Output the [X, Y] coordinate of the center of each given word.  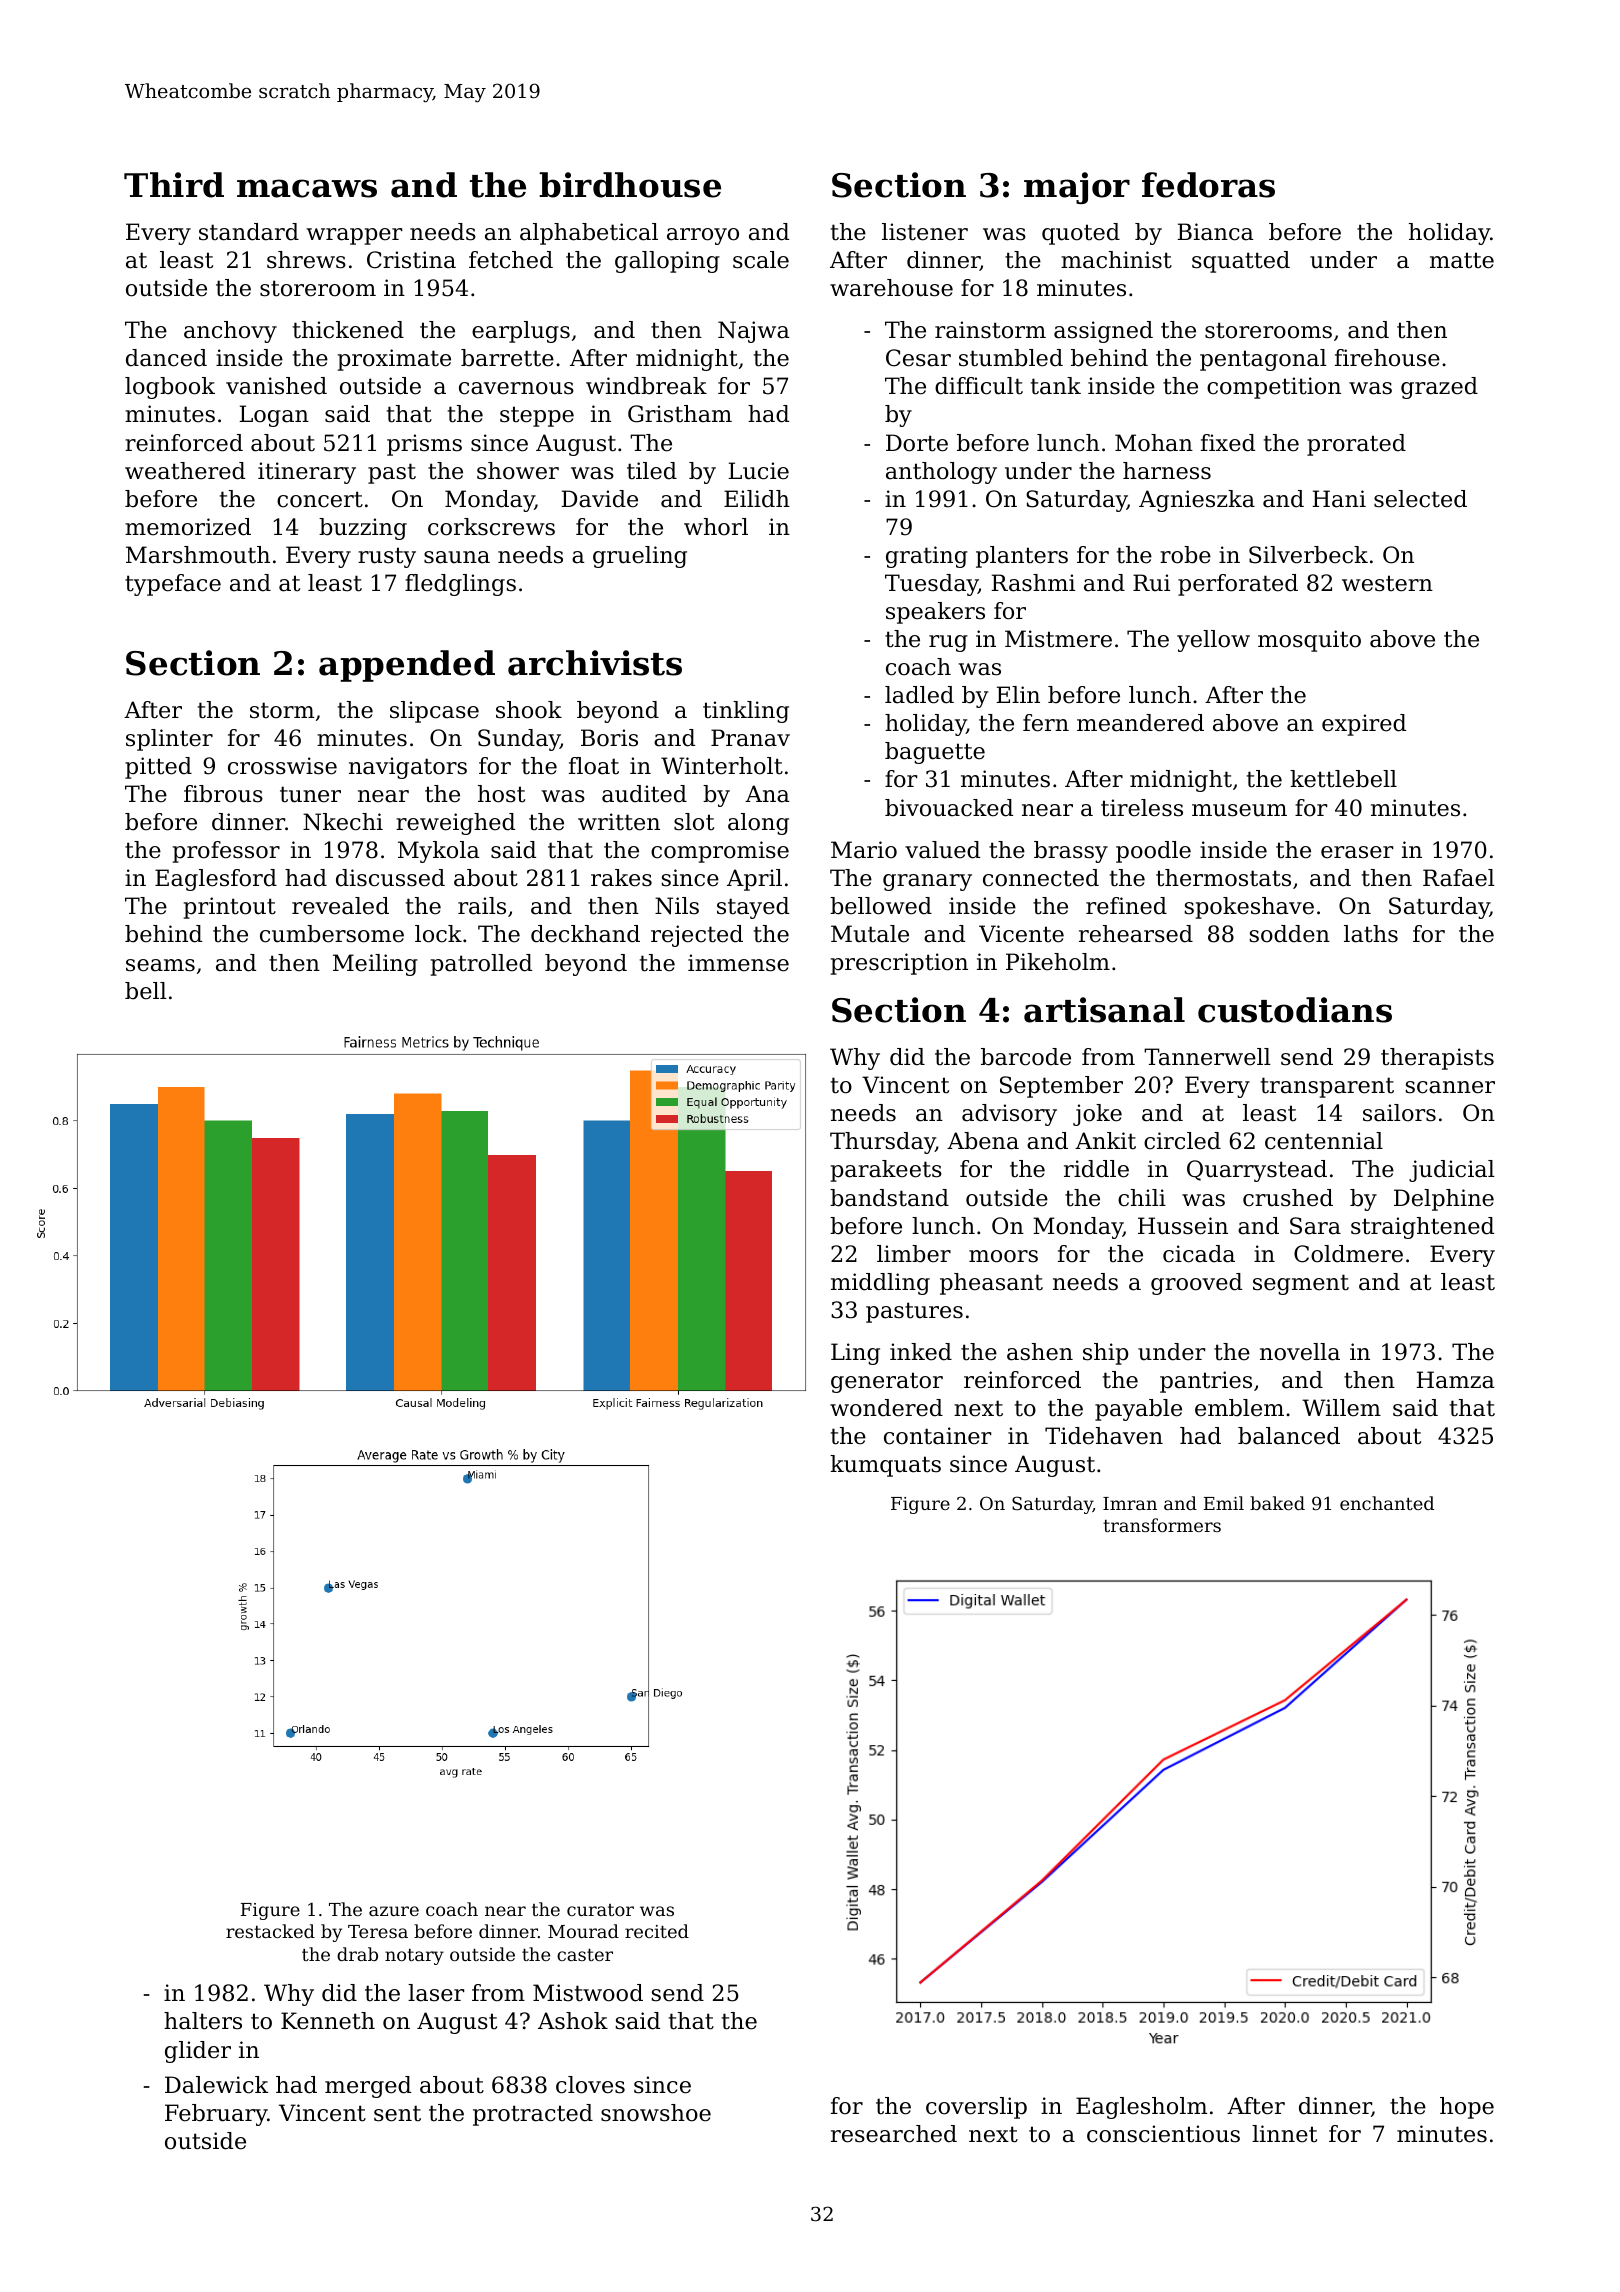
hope [1467, 2108]
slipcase [434, 712]
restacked [270, 1931]
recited [657, 1931]
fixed [1228, 443]
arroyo [703, 236]
